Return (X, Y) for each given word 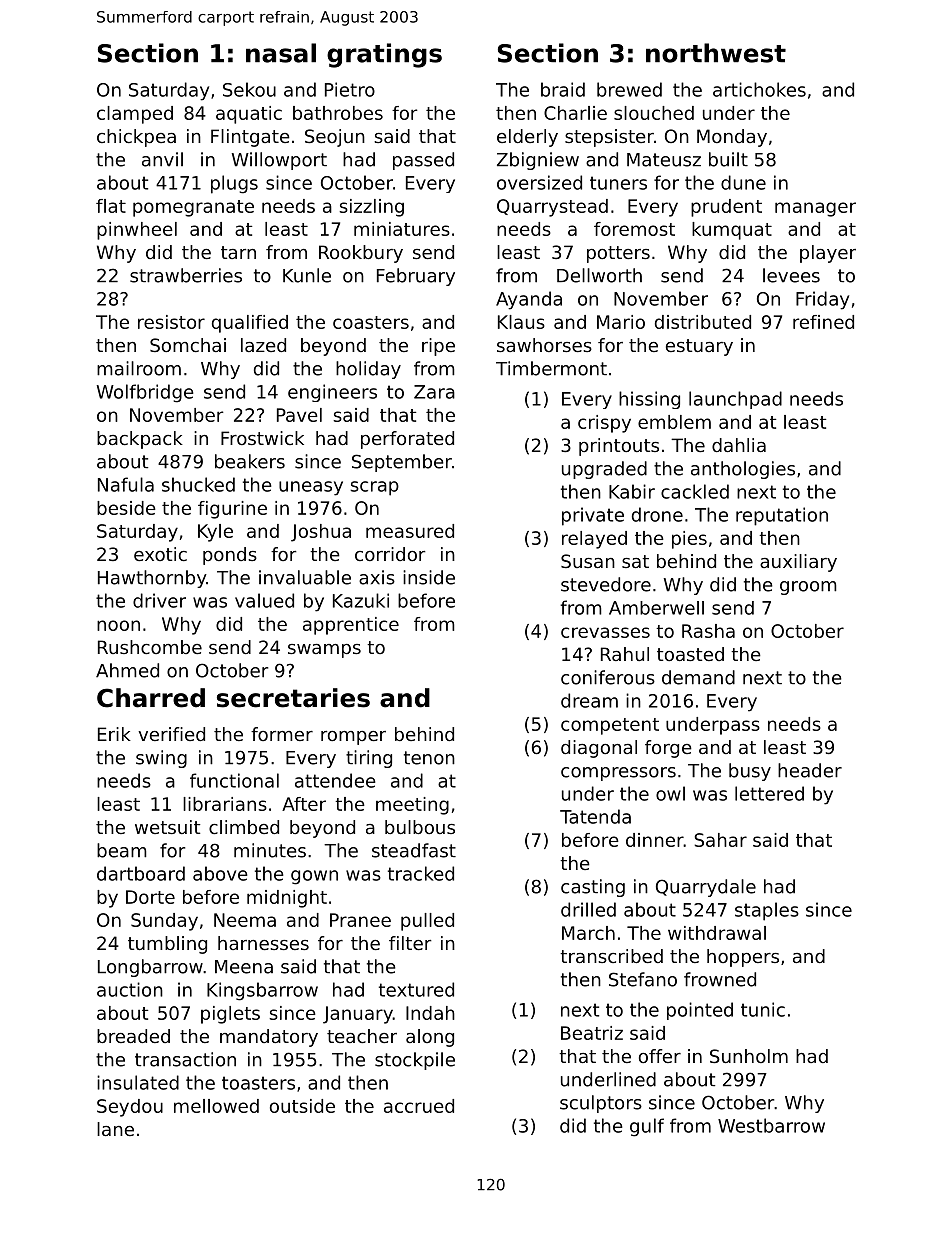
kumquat (732, 231)
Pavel (299, 415)
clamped (135, 115)
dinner (655, 840)
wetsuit (167, 827)
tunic (763, 1009)
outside (302, 1106)
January (358, 1015)
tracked (421, 873)
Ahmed (127, 670)
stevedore (606, 584)
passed (423, 161)
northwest (716, 53)
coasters (371, 322)
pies (689, 540)
